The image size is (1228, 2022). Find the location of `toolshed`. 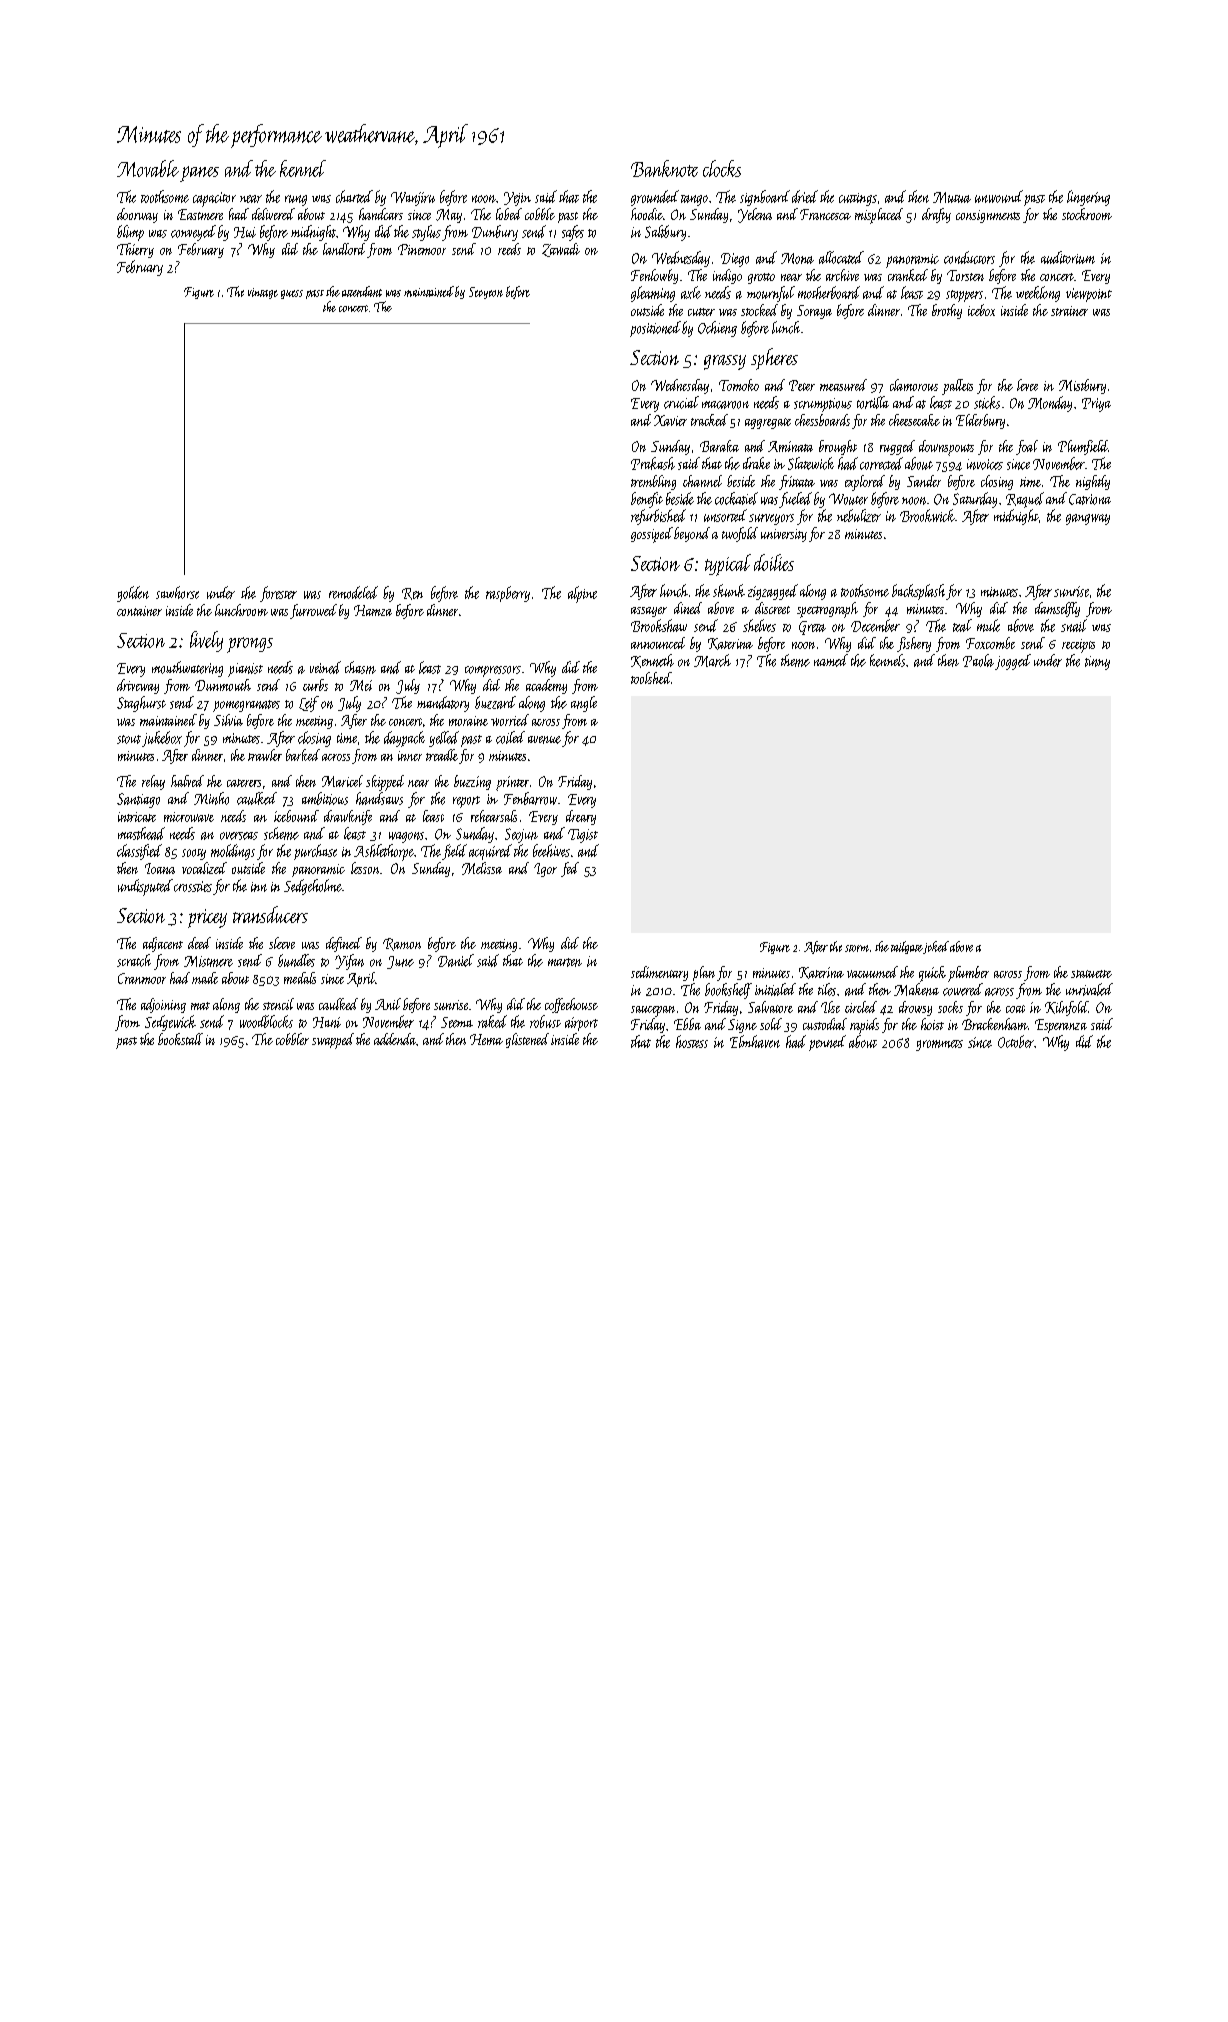

toolshed is located at coordinates (651, 678).
